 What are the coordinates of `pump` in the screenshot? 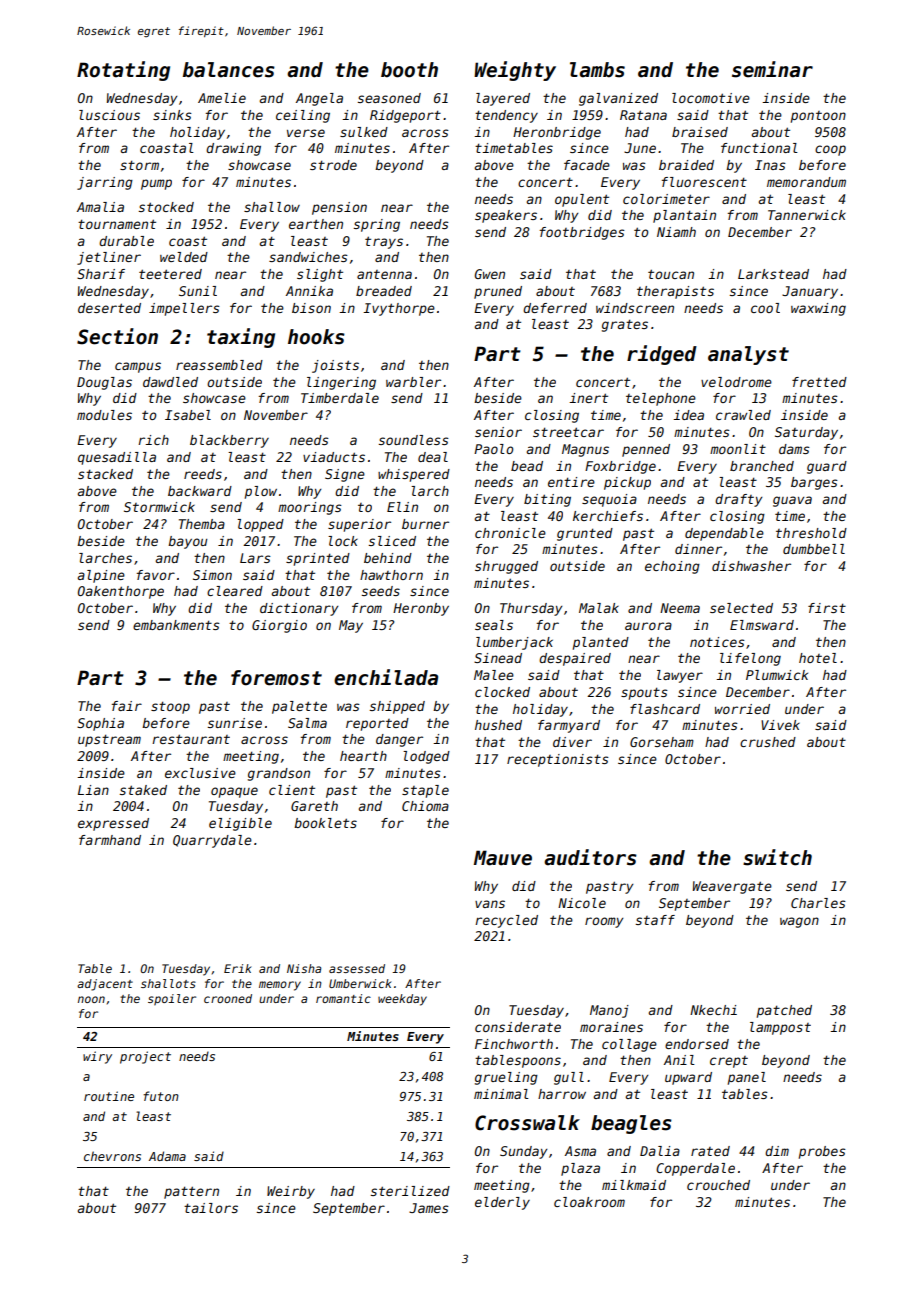 It's located at (156, 184).
